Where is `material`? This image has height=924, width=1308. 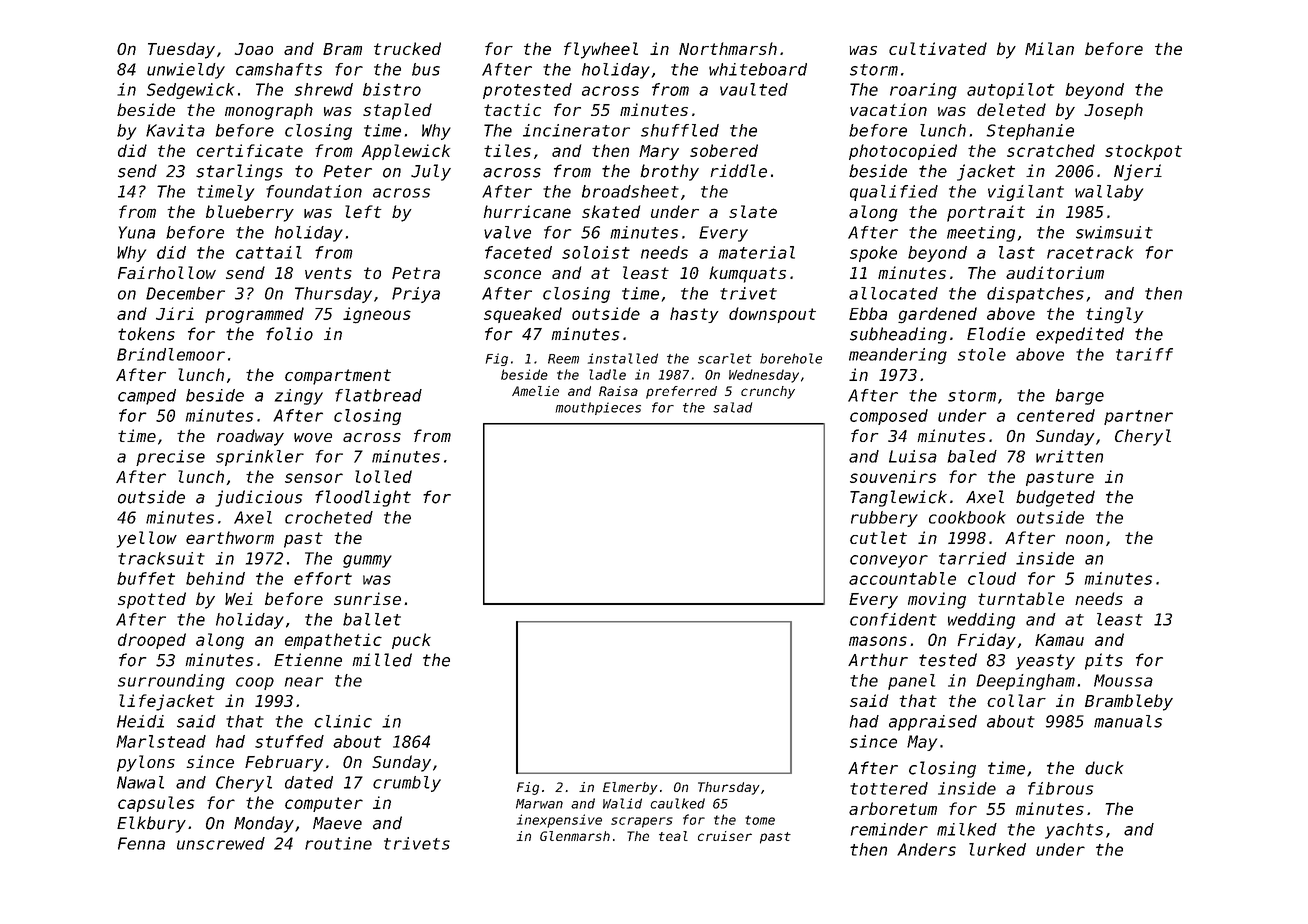
material is located at coordinates (757, 252).
